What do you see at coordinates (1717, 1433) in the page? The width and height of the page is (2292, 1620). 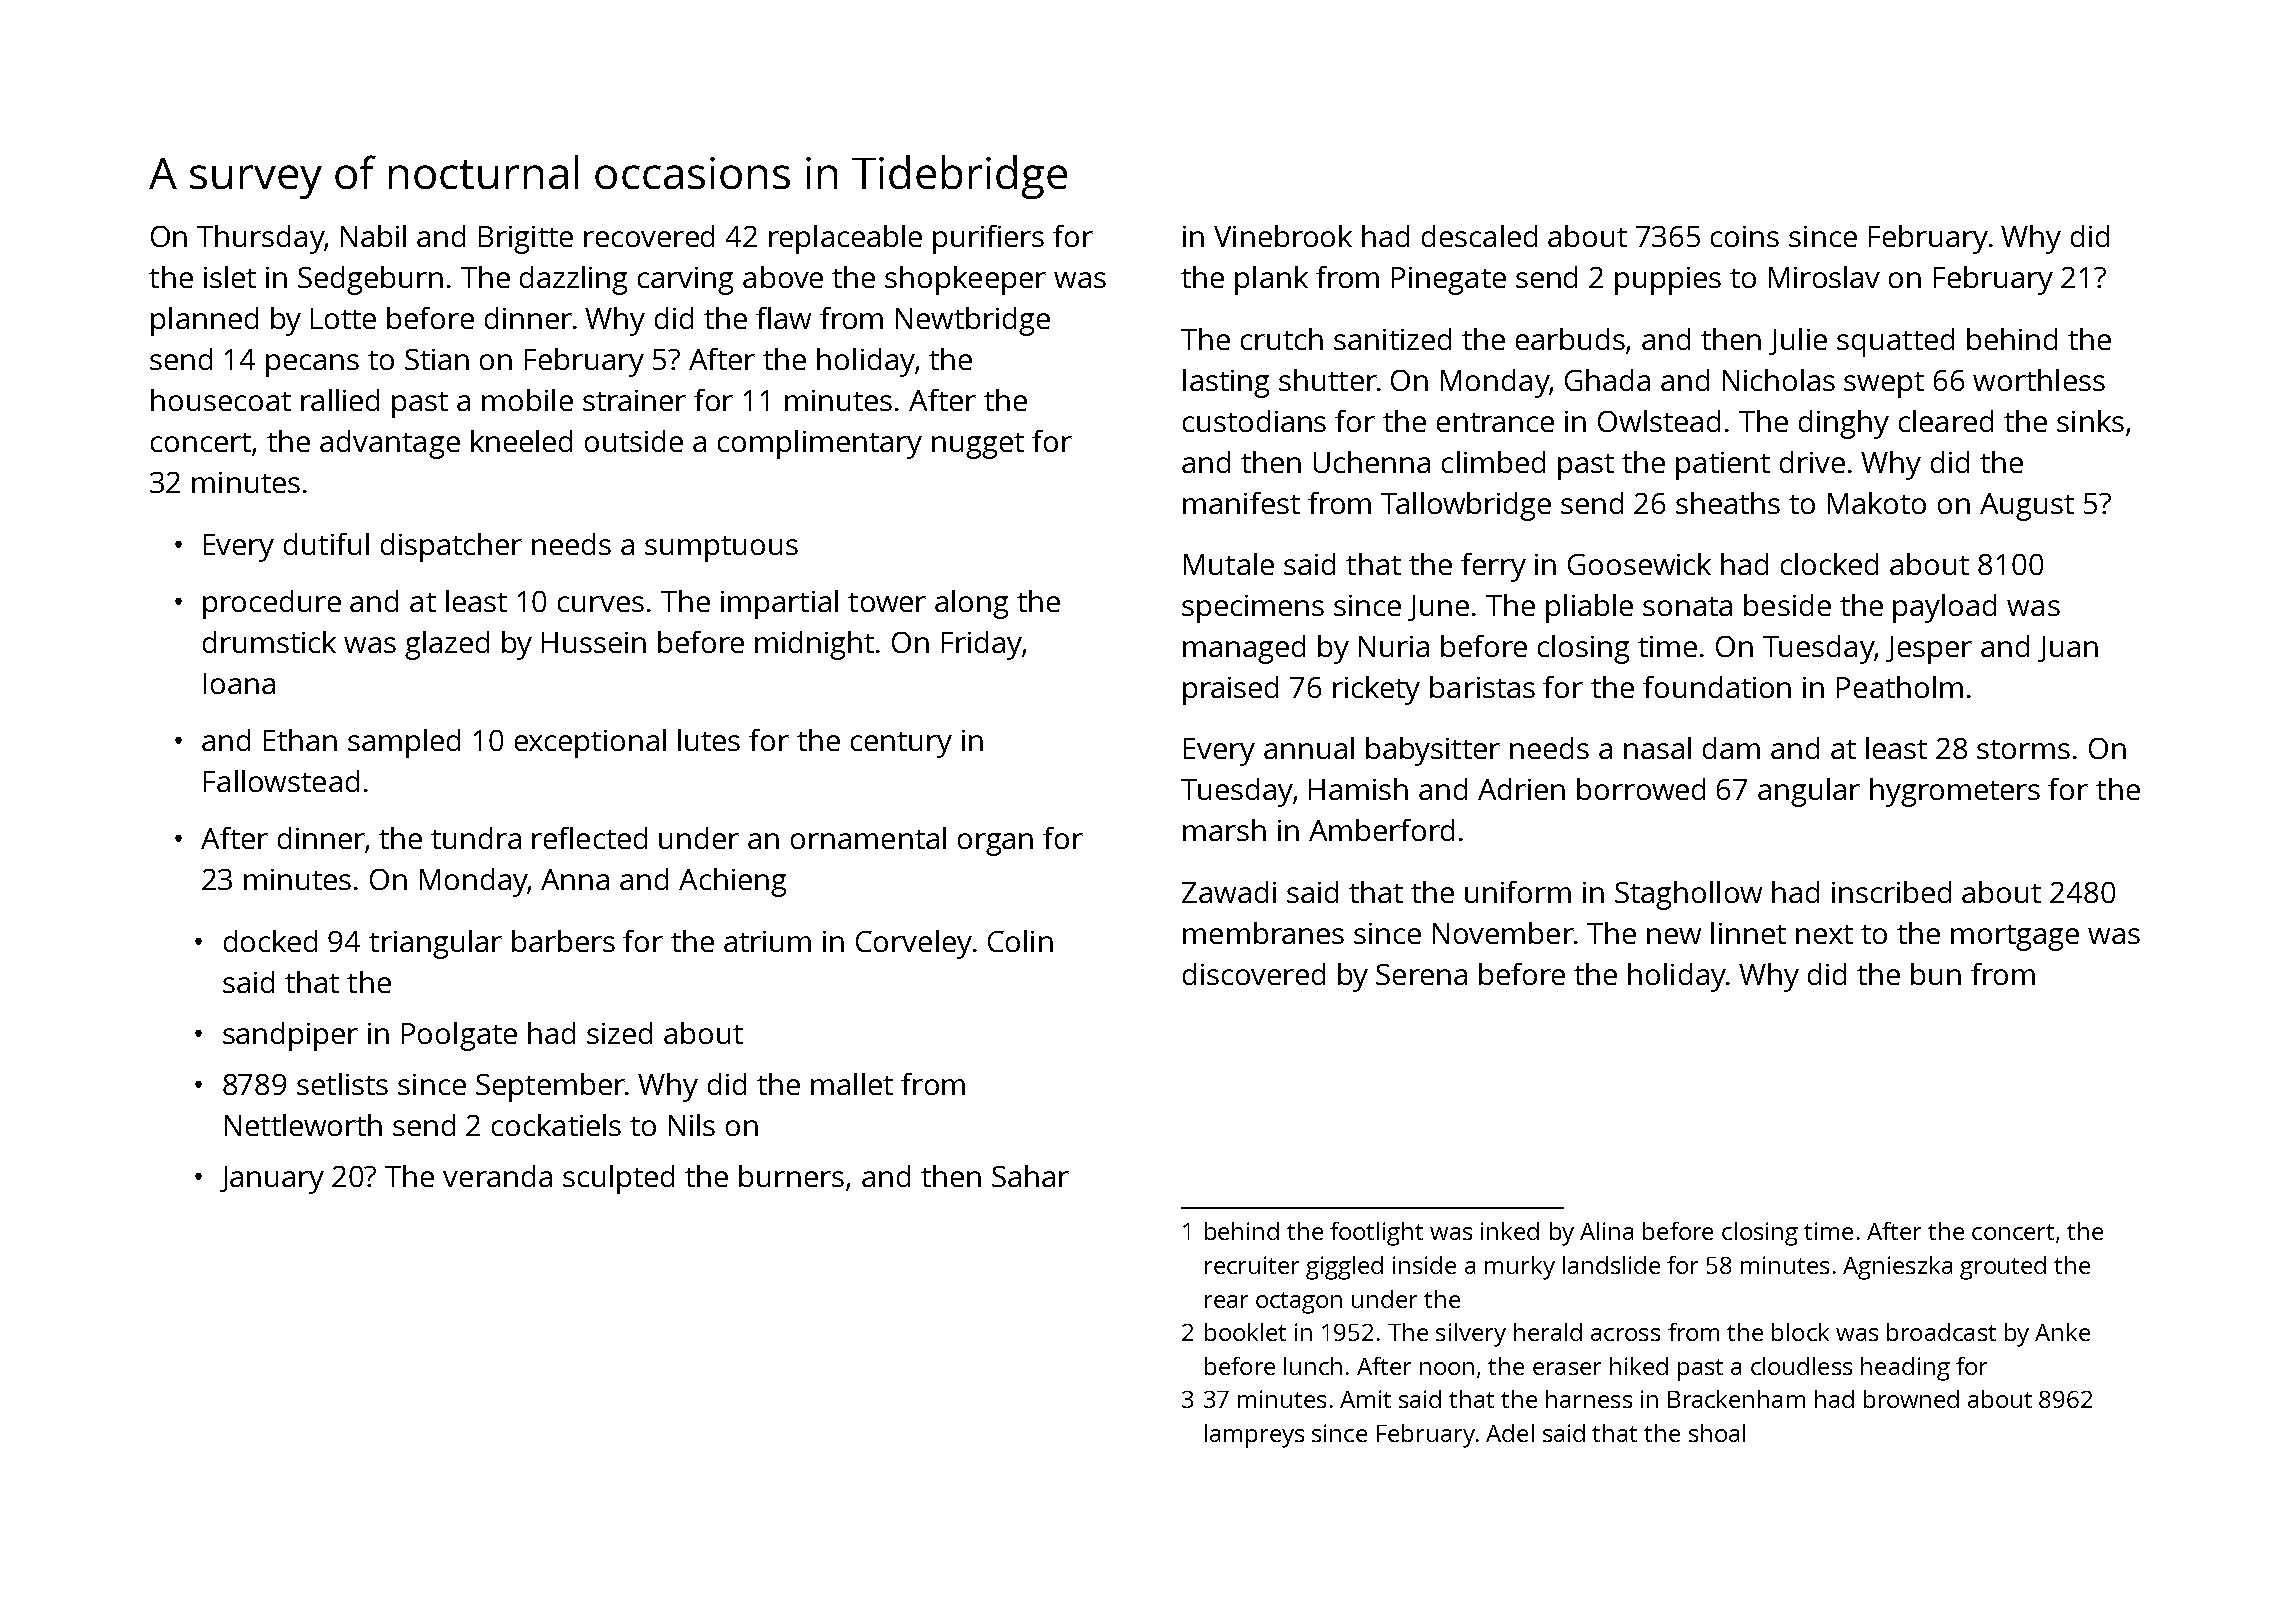 I see `shoal` at bounding box center [1717, 1433].
